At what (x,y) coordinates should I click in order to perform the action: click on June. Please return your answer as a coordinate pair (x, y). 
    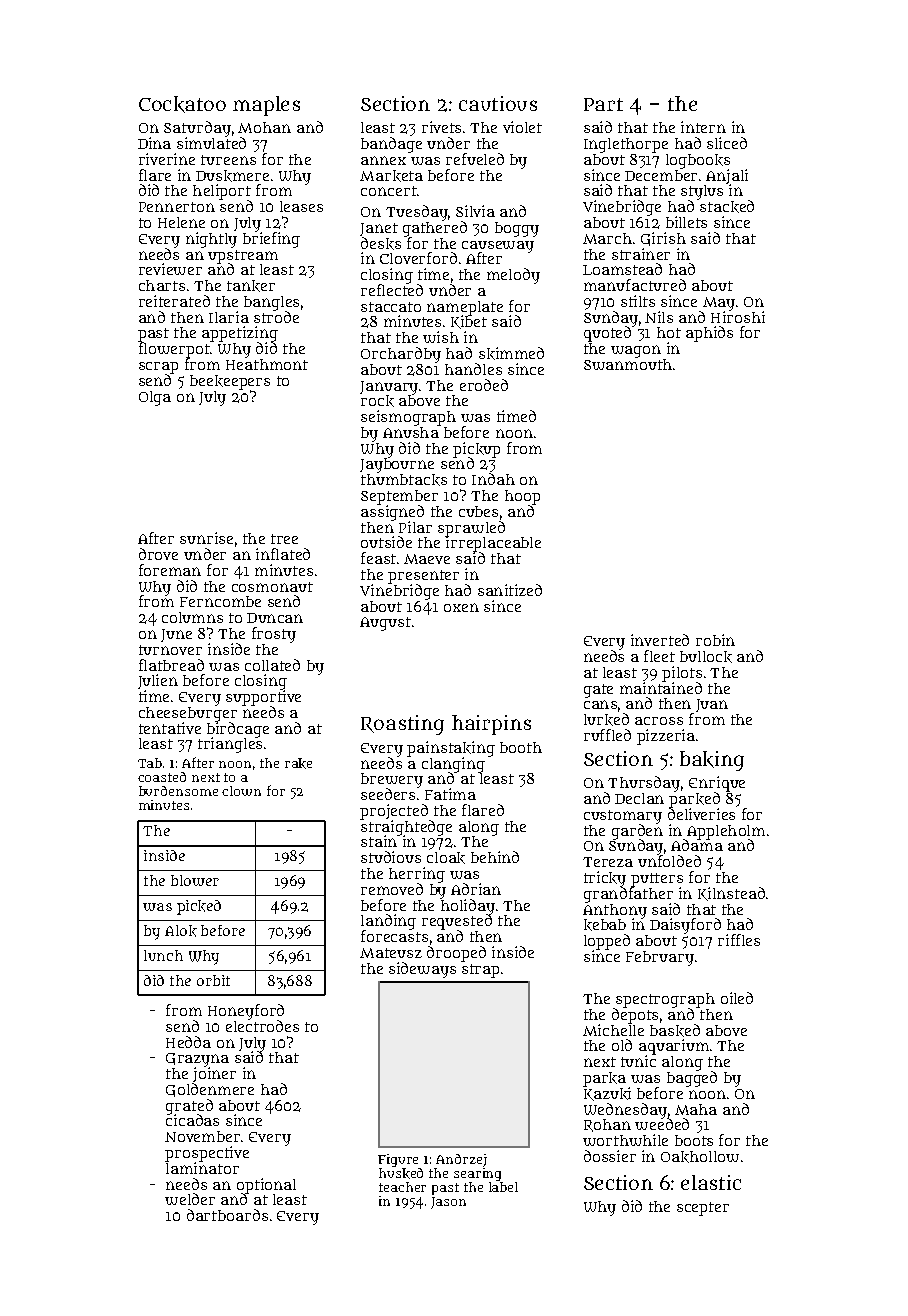
    Looking at the image, I should click on (176, 635).
